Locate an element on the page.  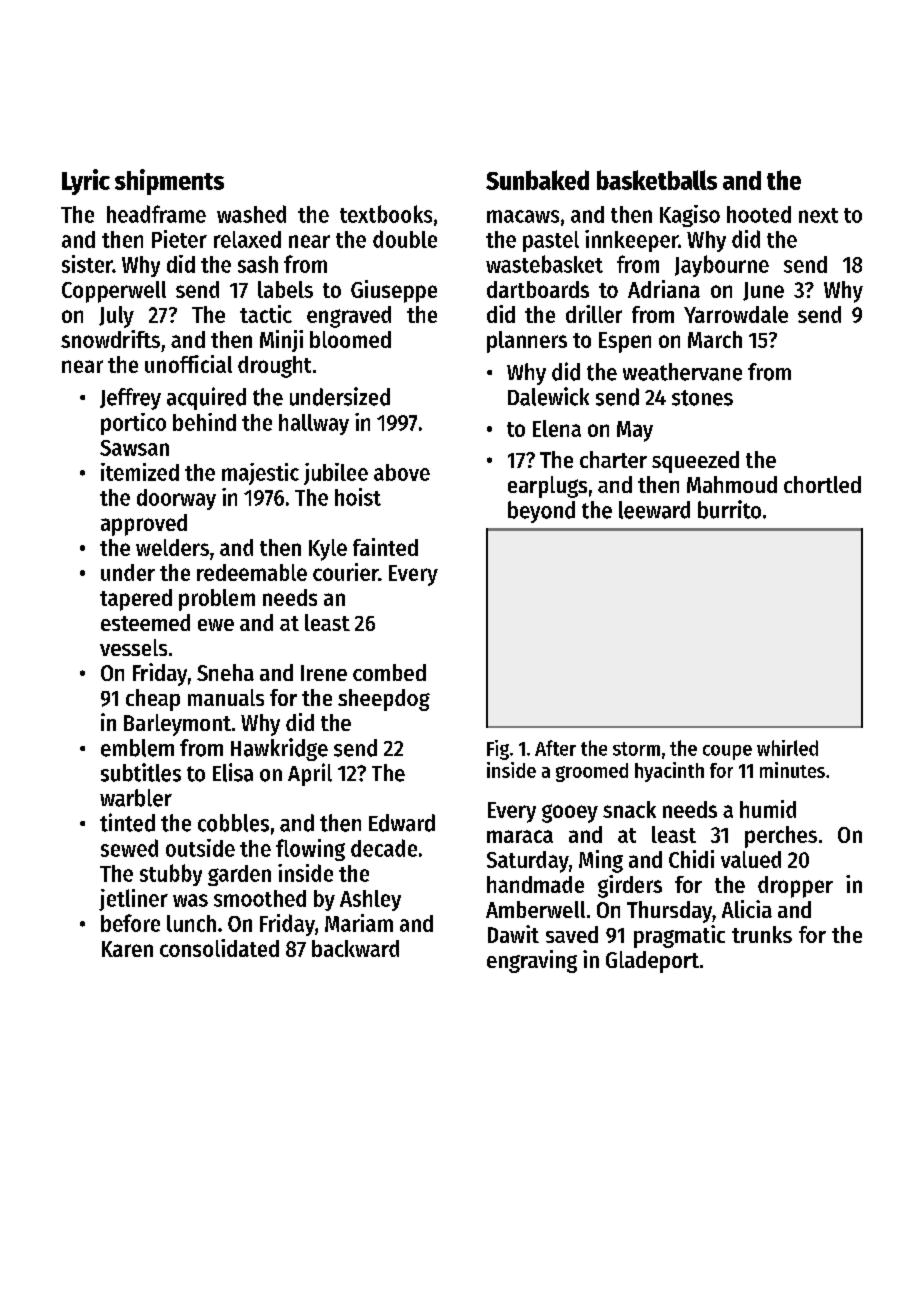
basketballs is located at coordinates (657, 180).
